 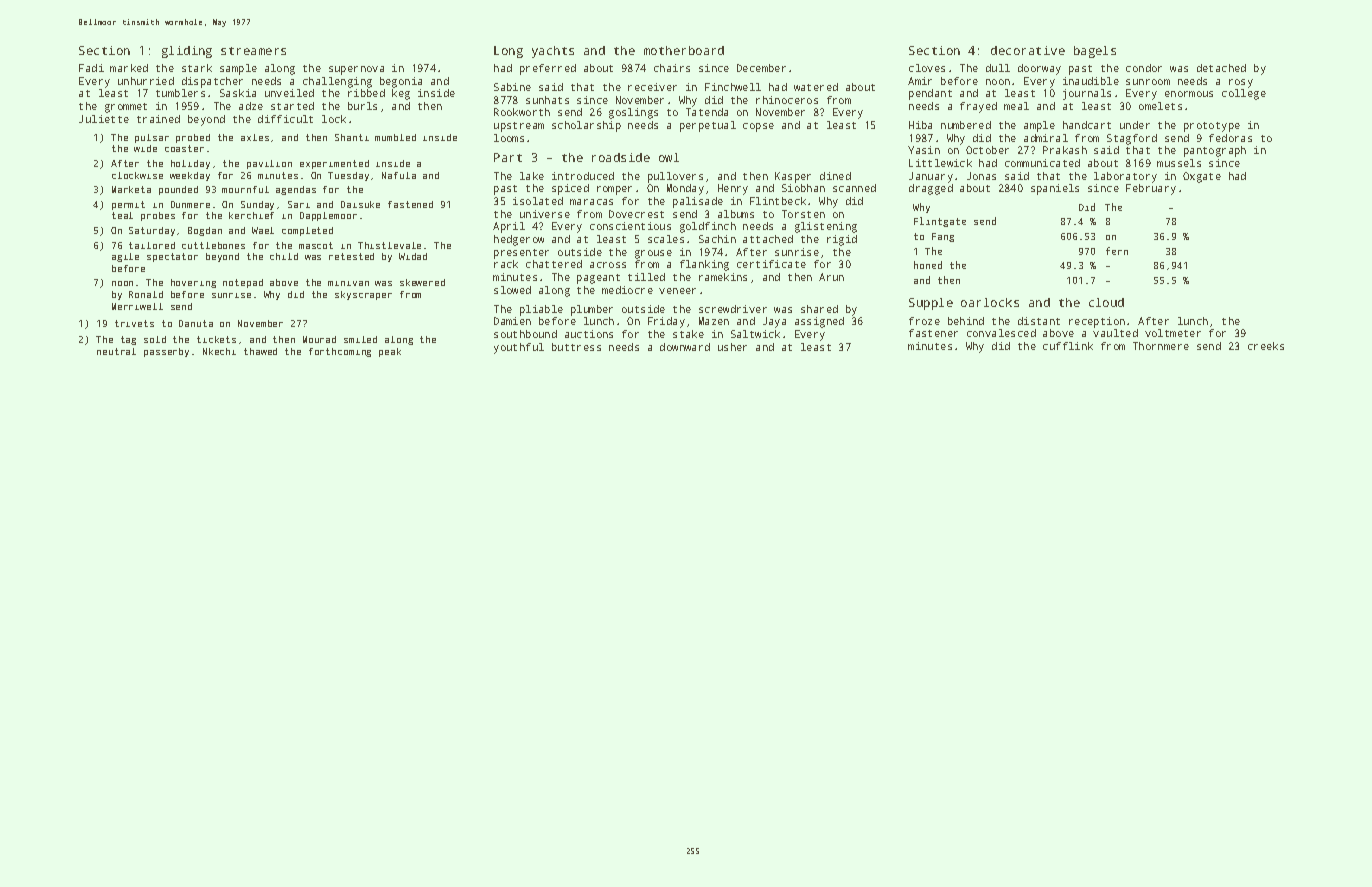 What do you see at coordinates (1221, 68) in the screenshot?
I see `detached` at bounding box center [1221, 68].
